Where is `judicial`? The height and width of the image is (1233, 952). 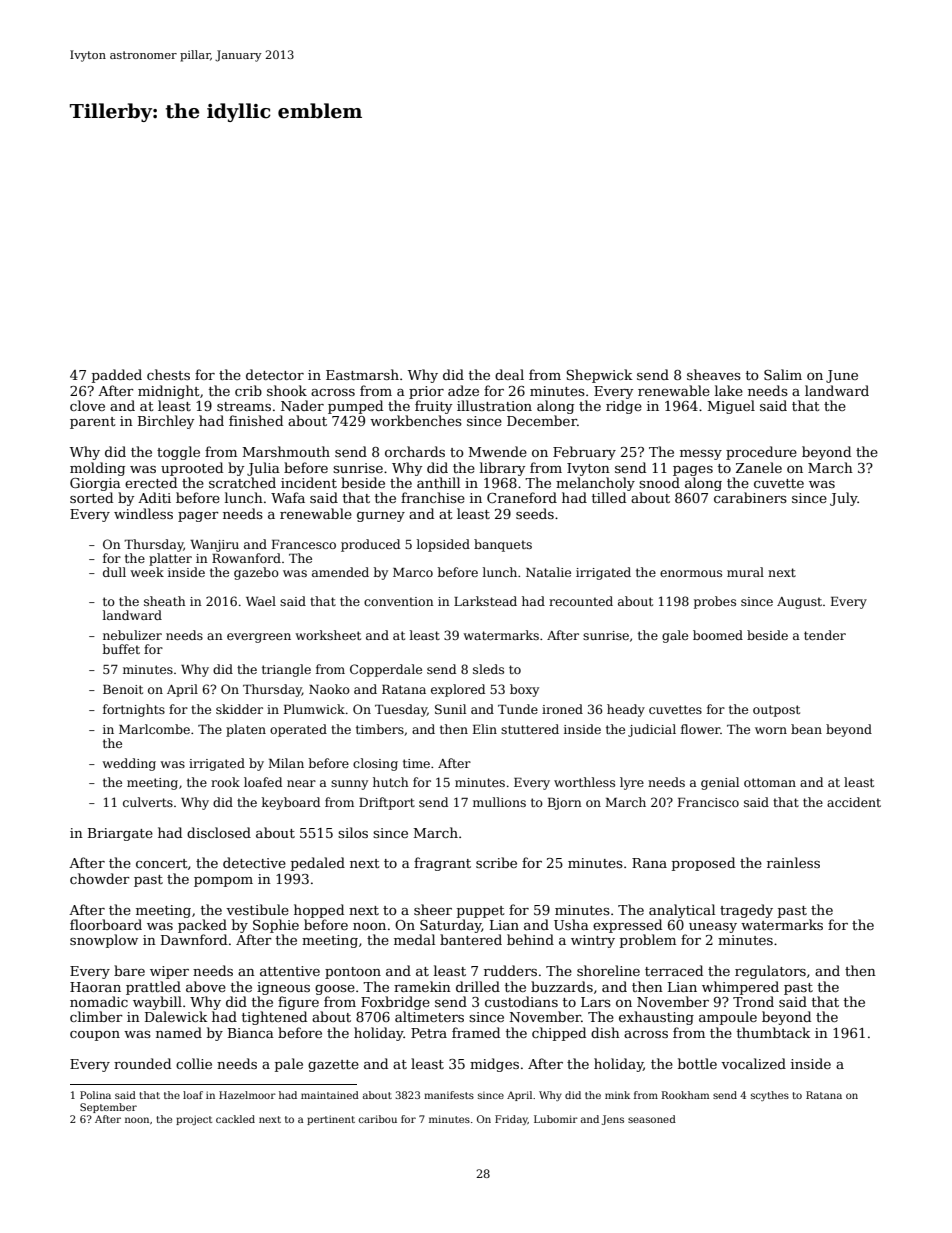 judicial is located at coordinates (652, 730).
